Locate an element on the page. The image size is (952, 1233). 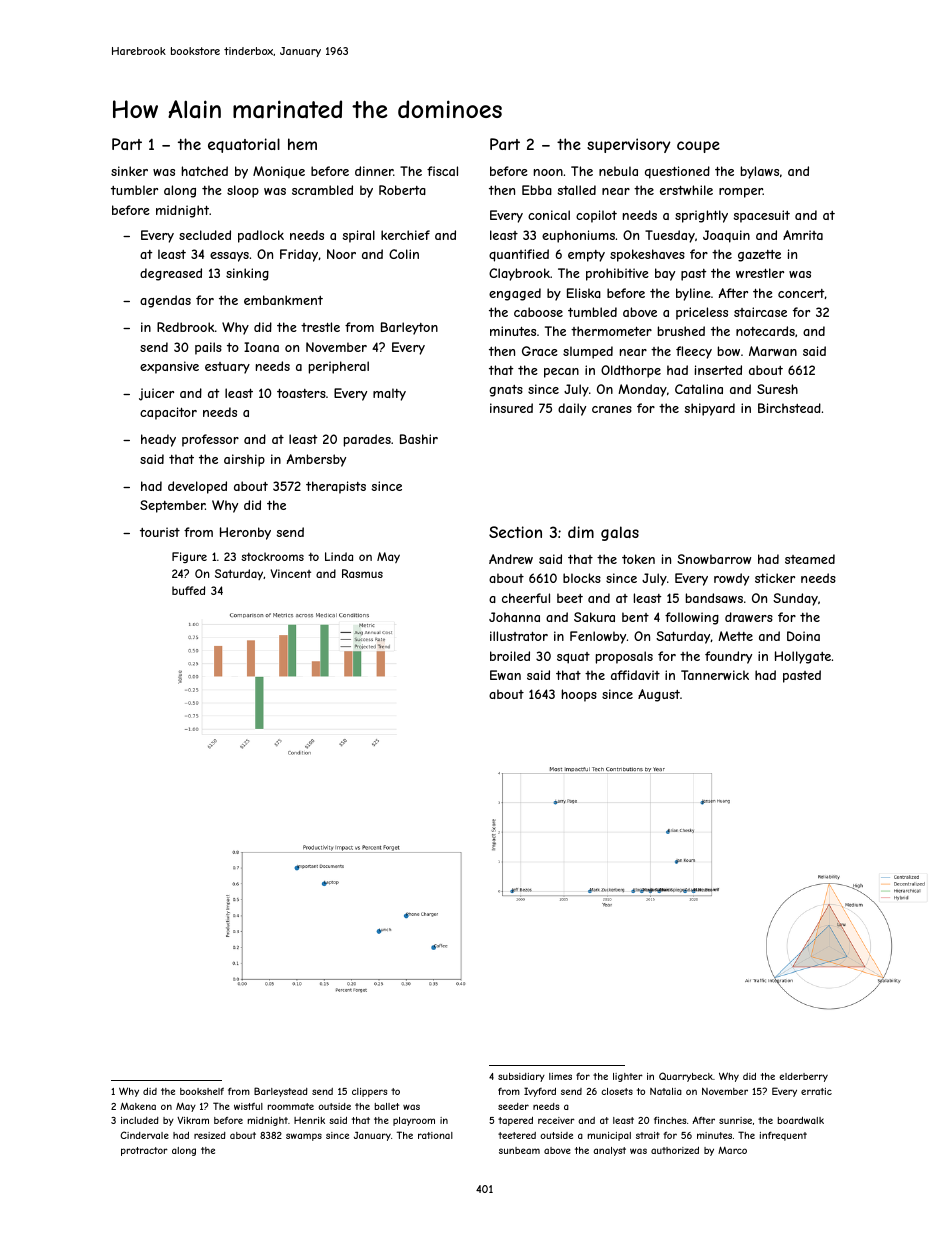
buffed is located at coordinates (188, 590).
